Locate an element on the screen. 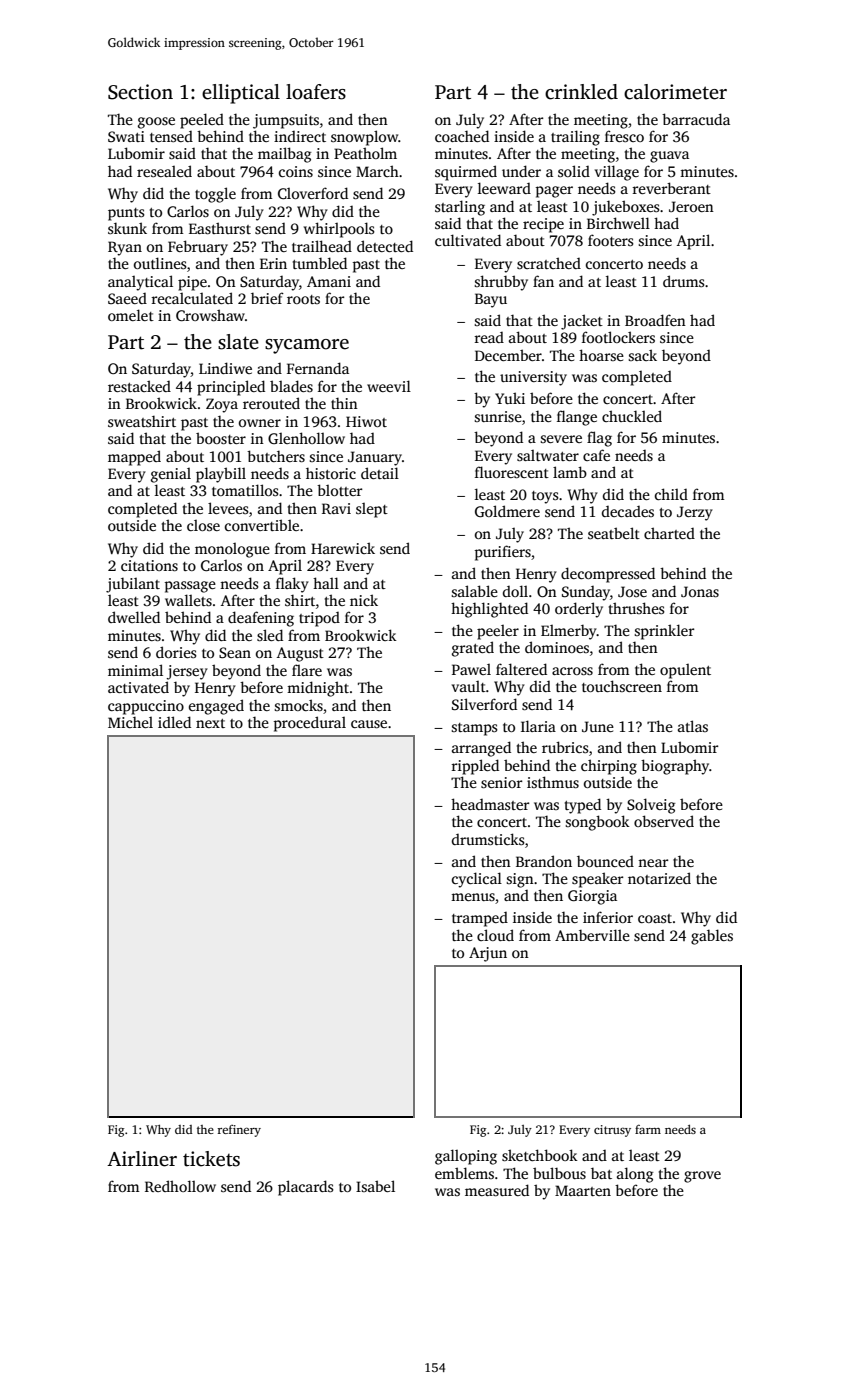 This screenshot has width=849, height=1400. Jeroen is located at coordinates (691, 206).
